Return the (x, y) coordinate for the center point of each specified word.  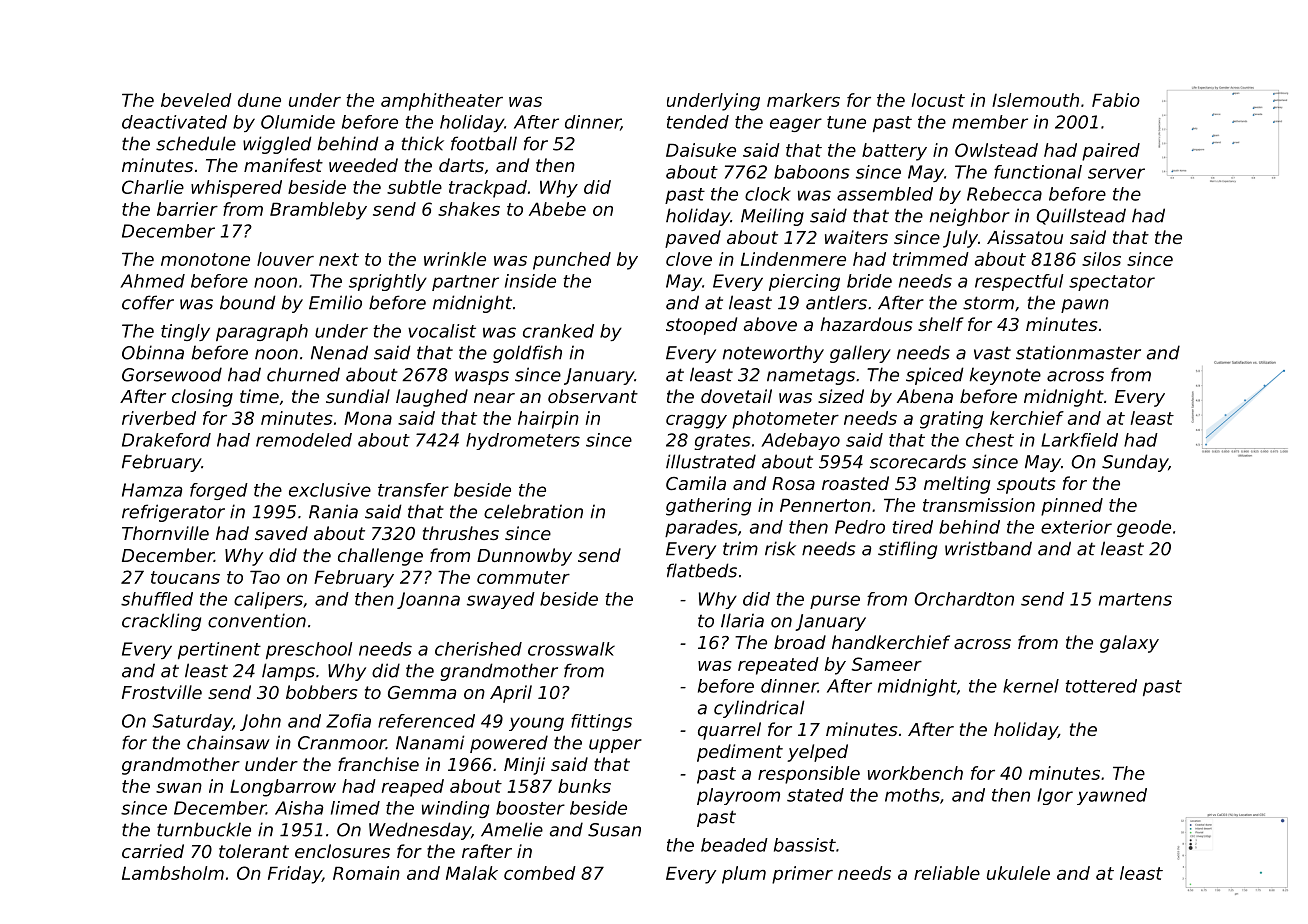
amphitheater (442, 102)
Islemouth (1035, 100)
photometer (785, 420)
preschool (309, 650)
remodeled (304, 440)
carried (153, 851)
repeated (778, 666)
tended (698, 122)
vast (992, 353)
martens (1135, 599)
